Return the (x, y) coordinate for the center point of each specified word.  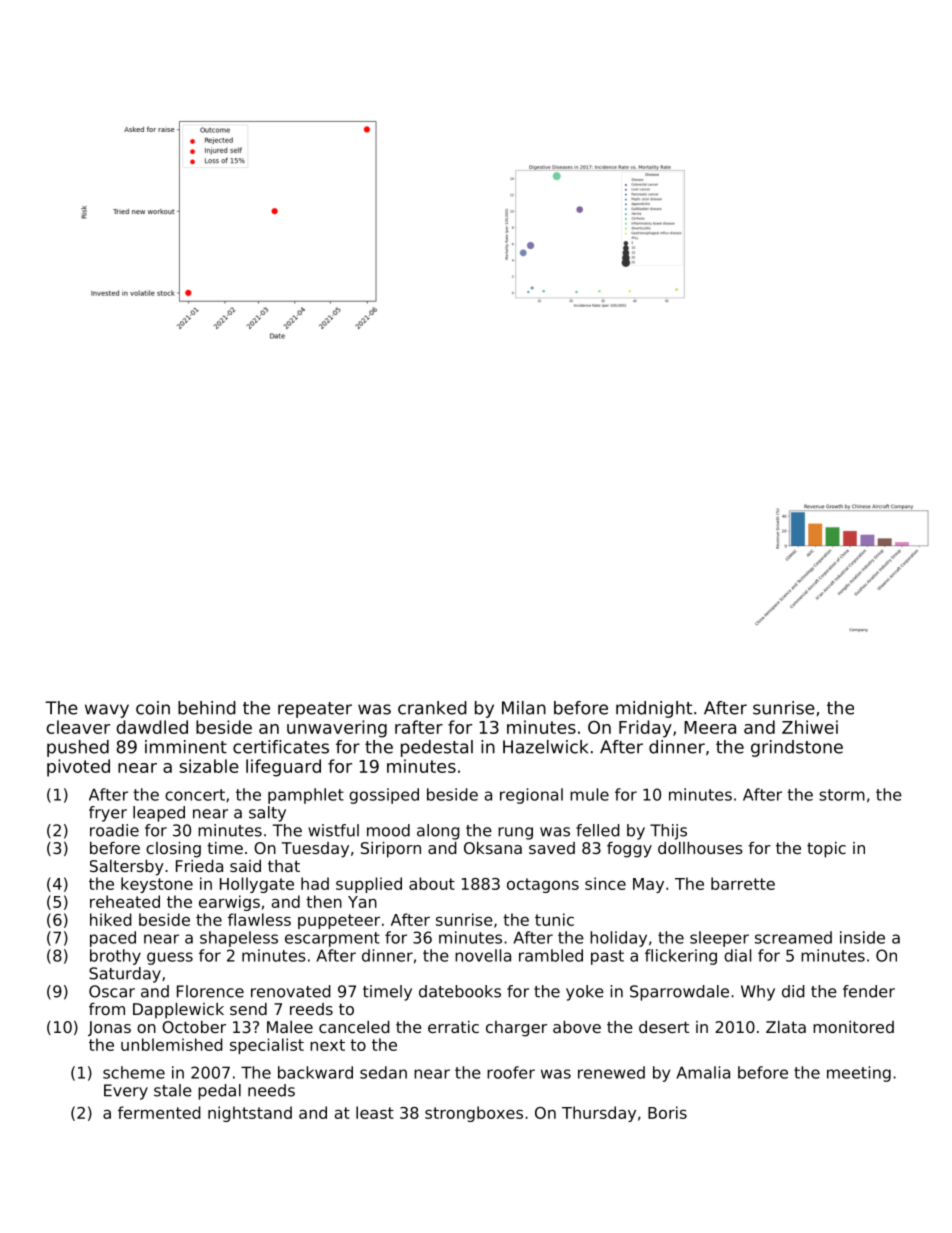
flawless (259, 919)
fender (869, 991)
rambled (551, 955)
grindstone (797, 748)
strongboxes (474, 1114)
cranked (432, 708)
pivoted (78, 768)
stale (173, 1090)
